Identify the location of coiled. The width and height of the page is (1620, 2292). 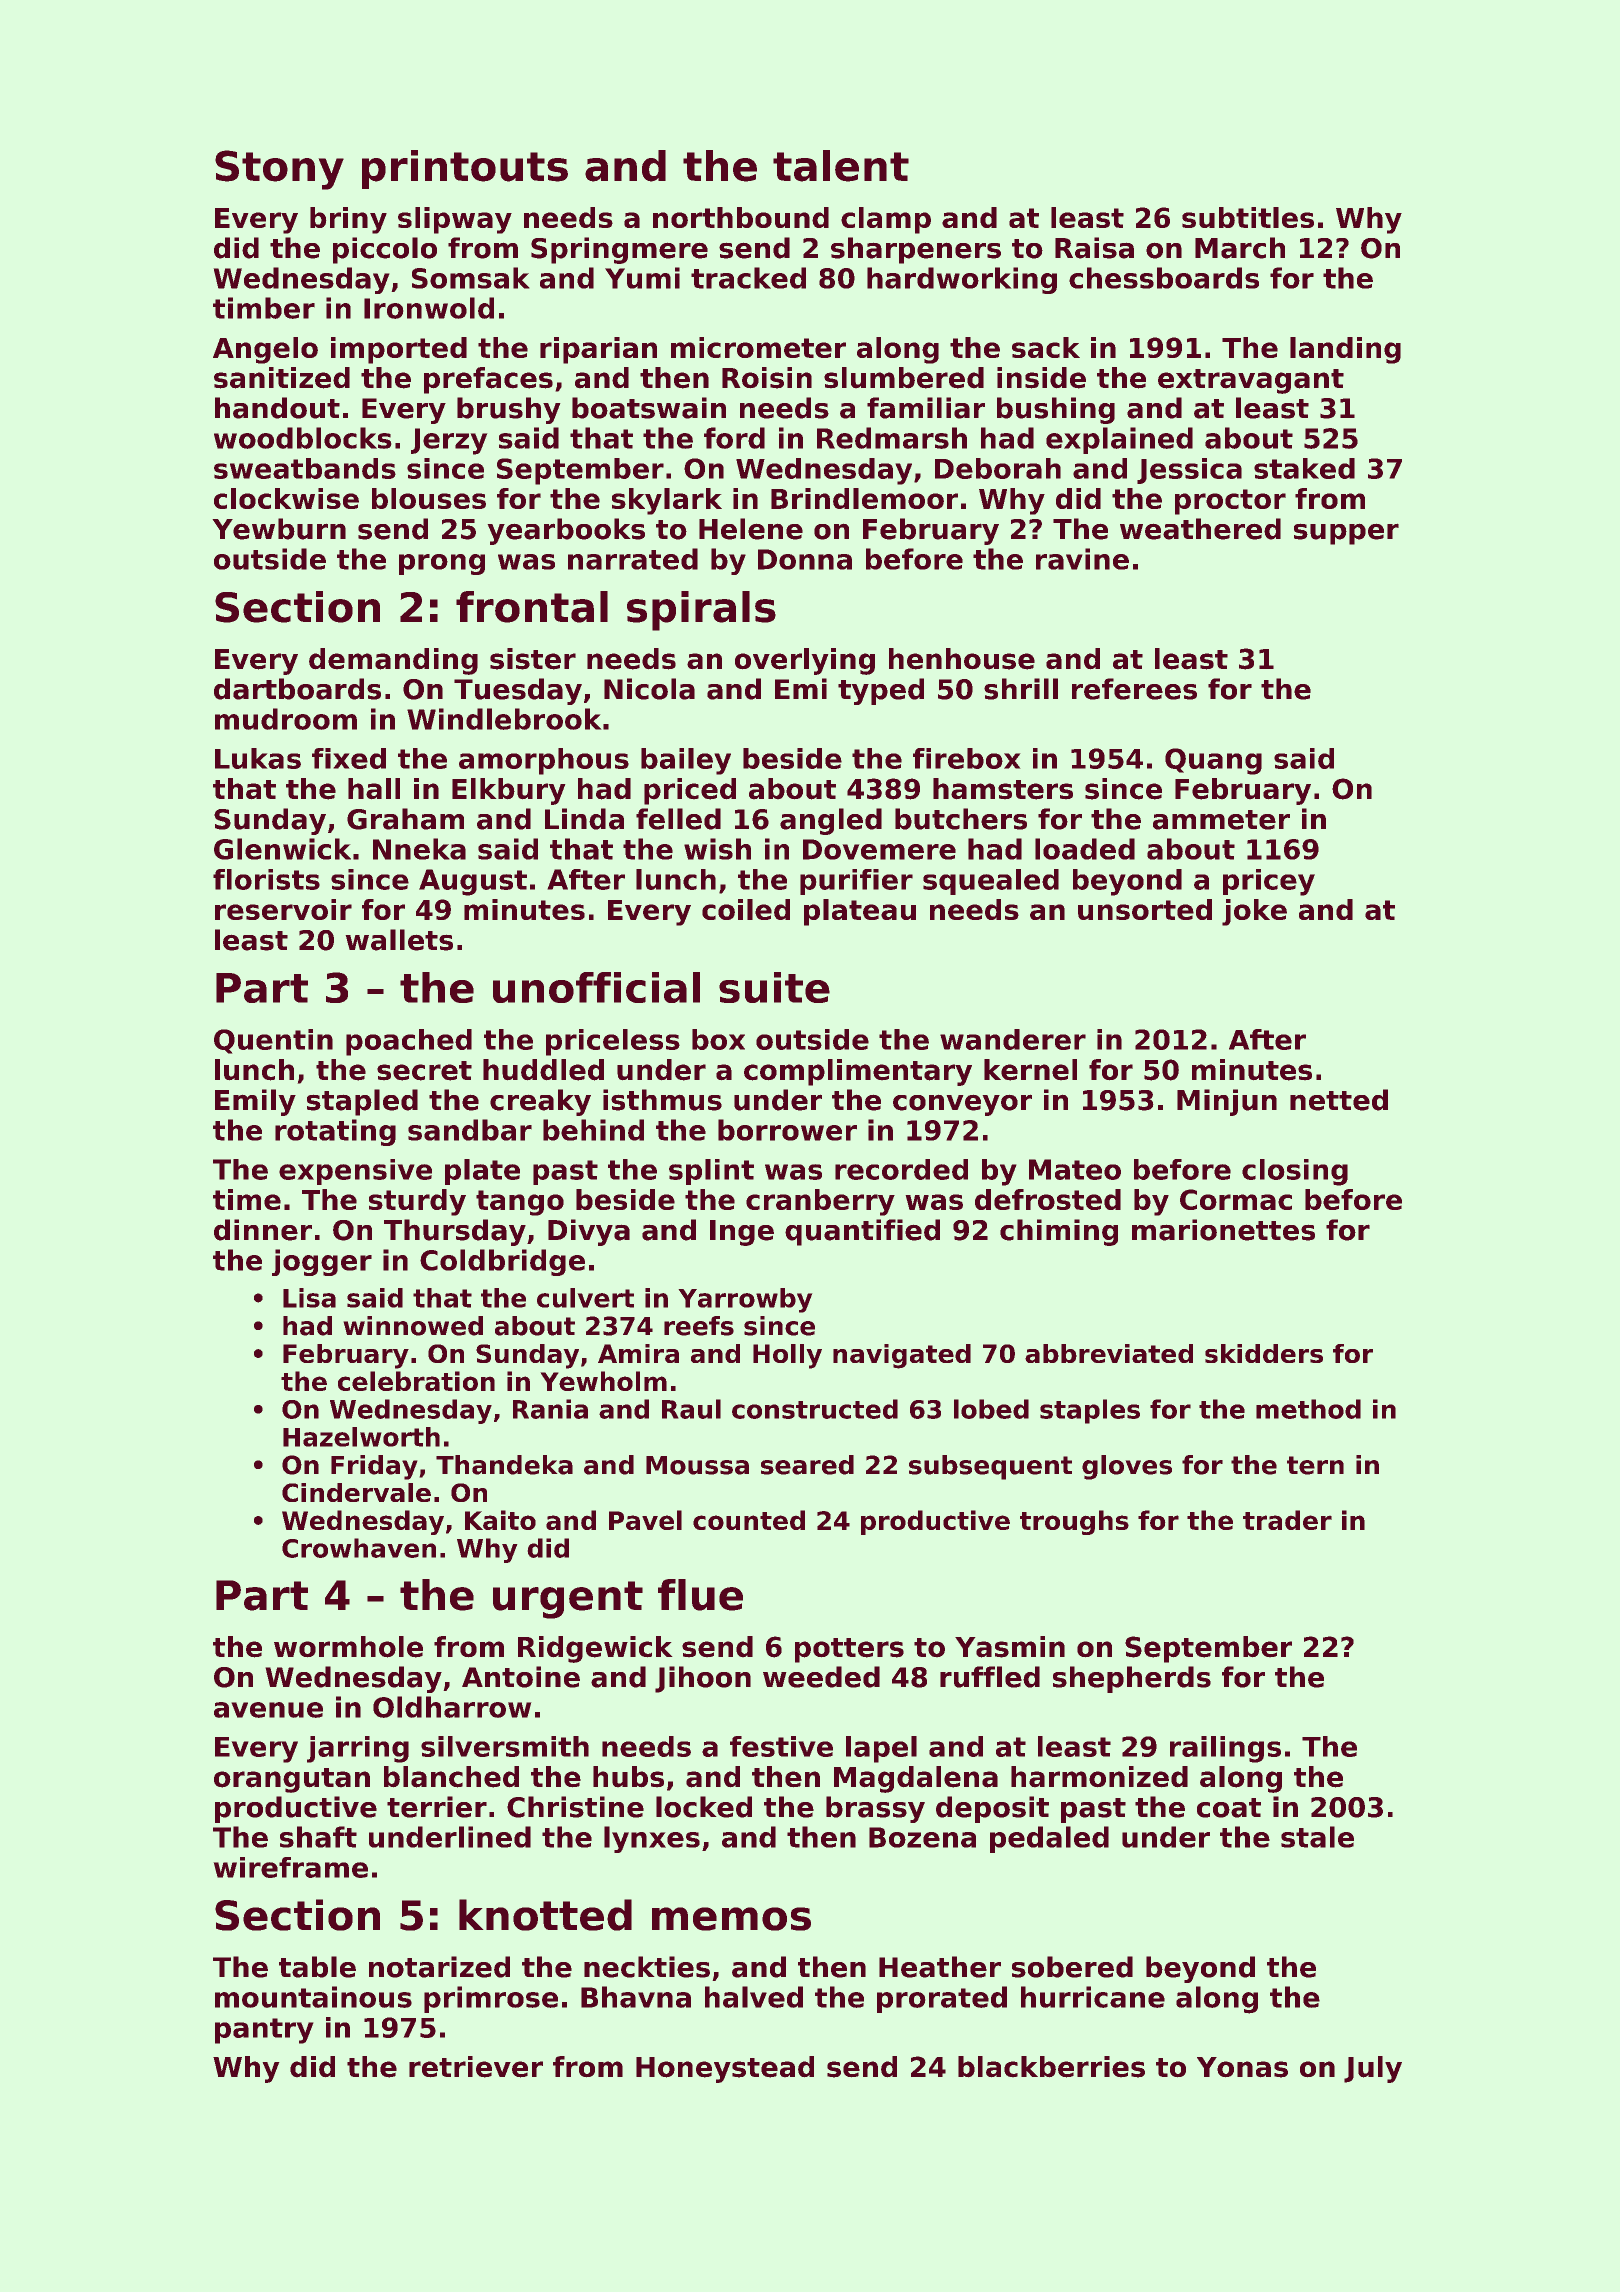
(746, 909).
